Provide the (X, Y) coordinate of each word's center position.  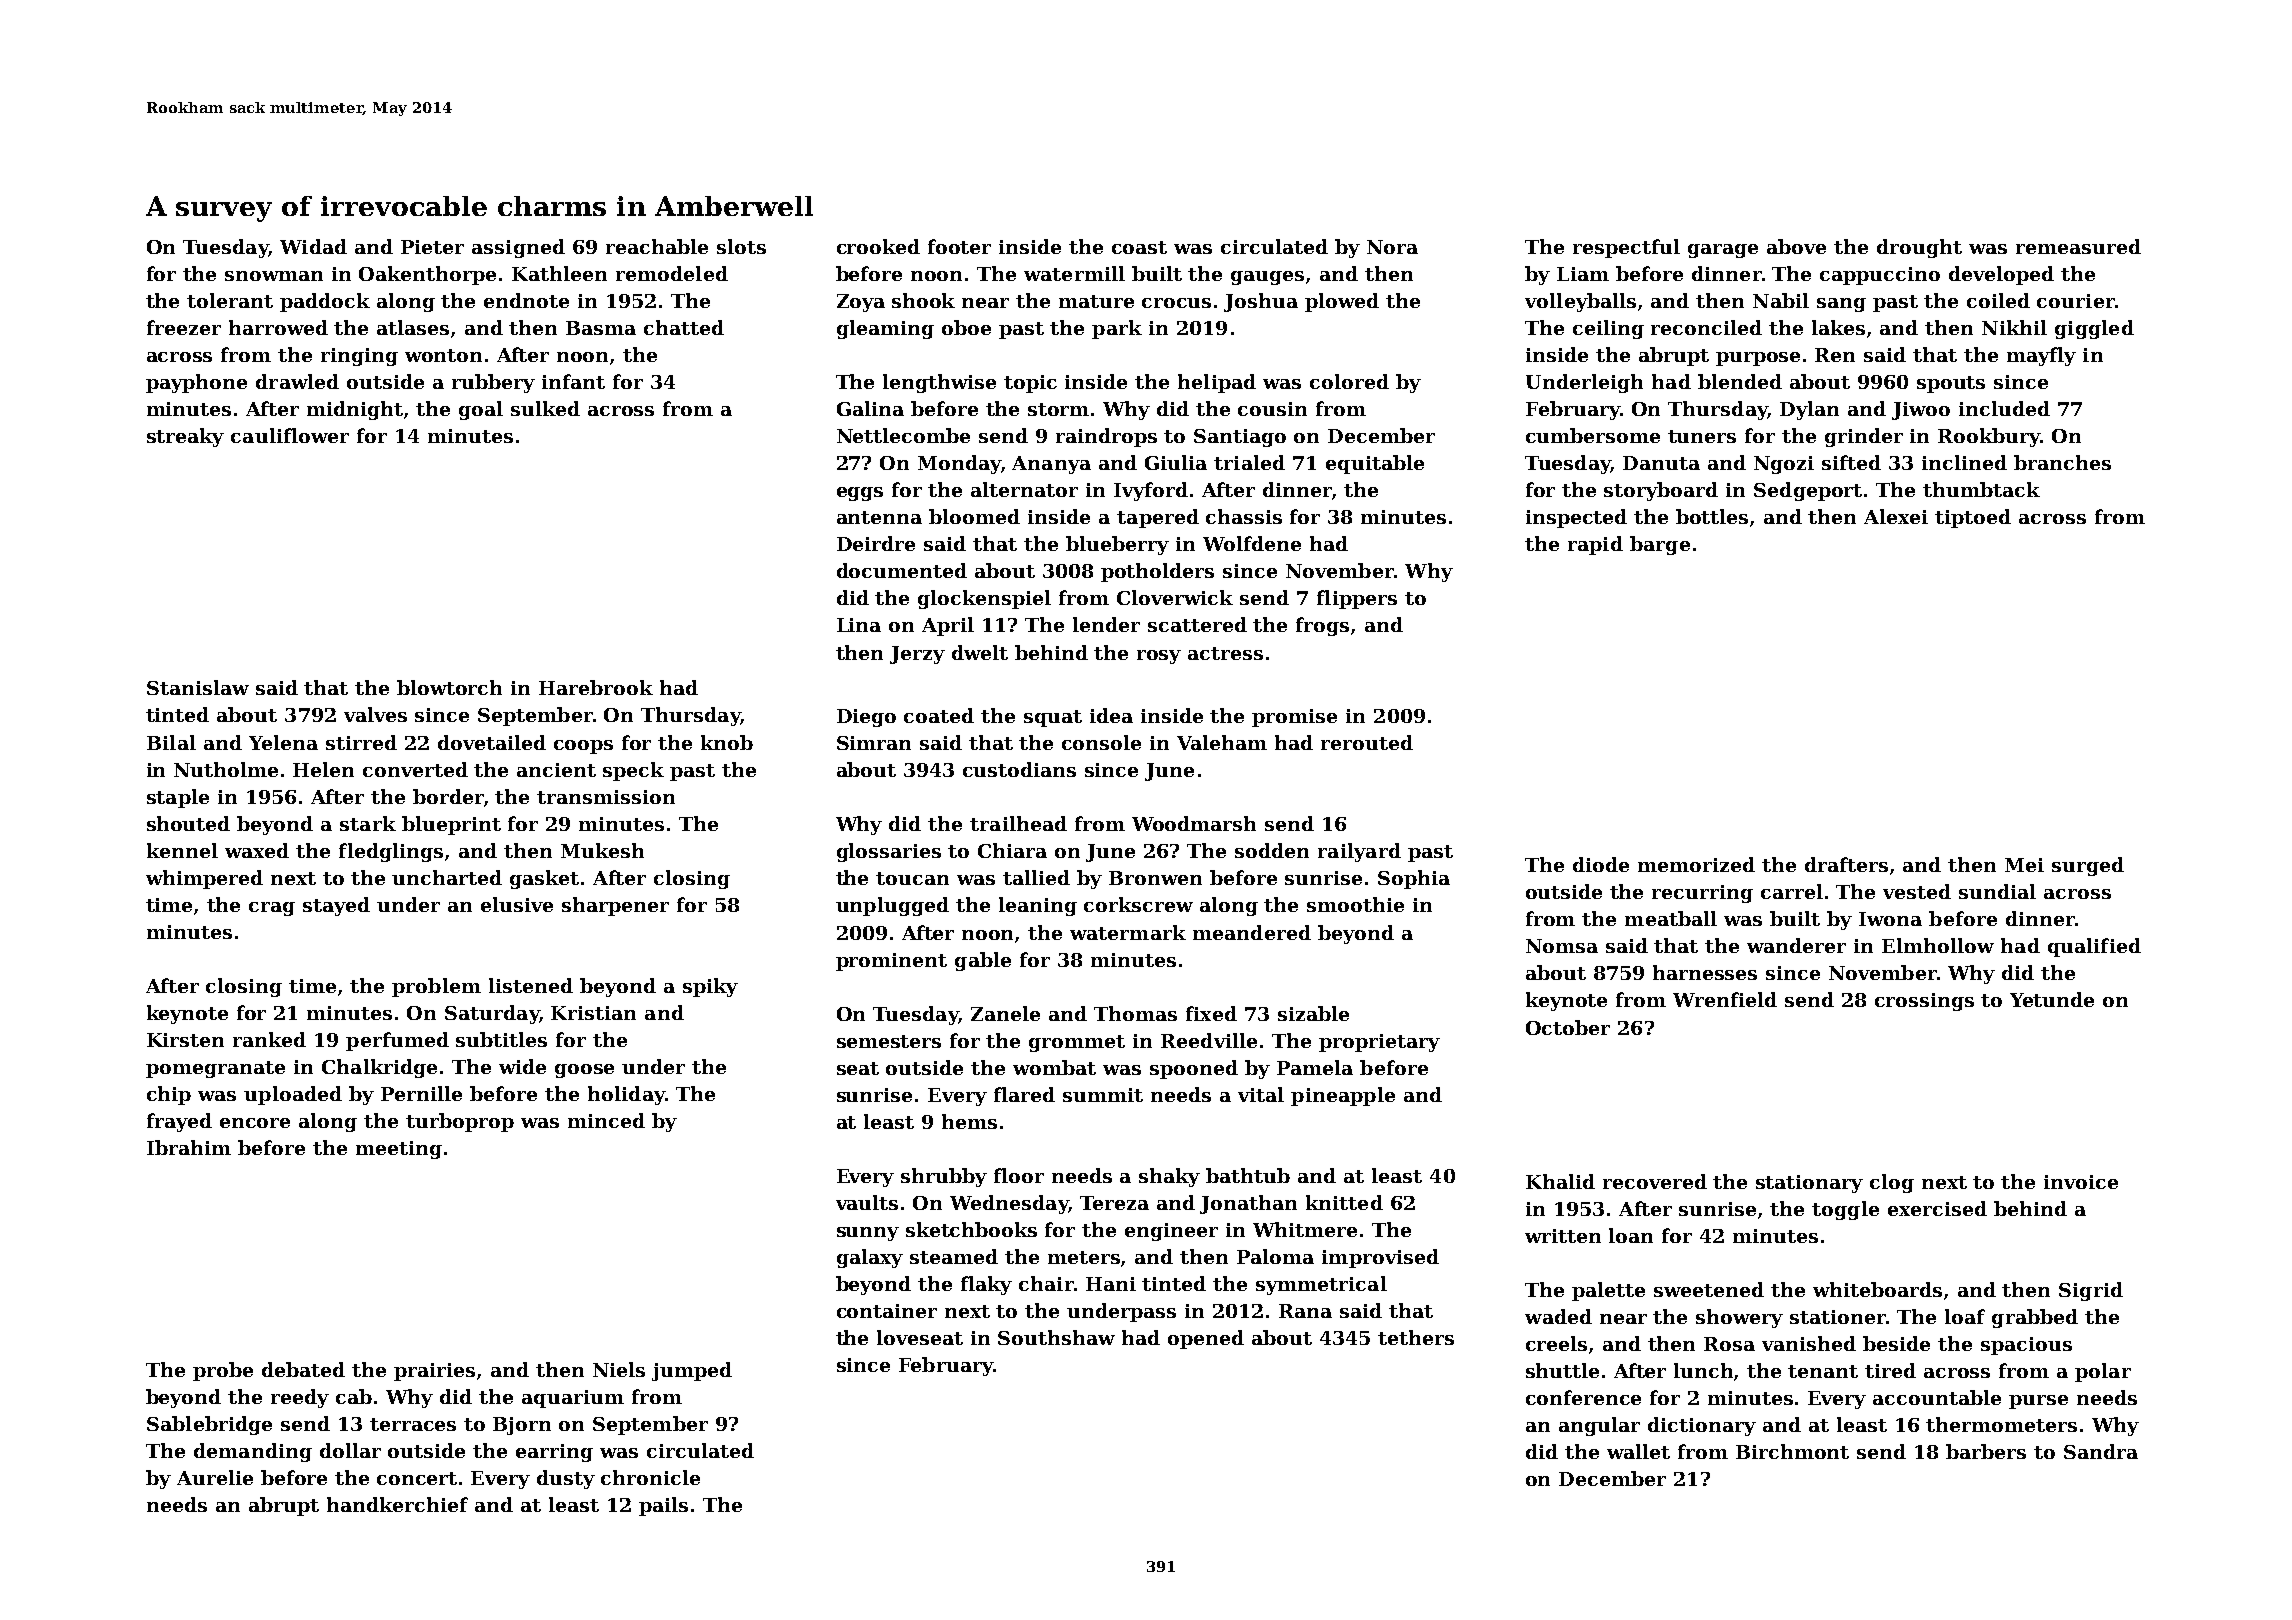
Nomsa (1562, 946)
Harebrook (596, 687)
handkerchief (397, 1504)
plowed (1342, 302)
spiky (710, 987)
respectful (1626, 248)
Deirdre (876, 543)
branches (2062, 462)
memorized (1696, 864)
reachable (657, 246)
